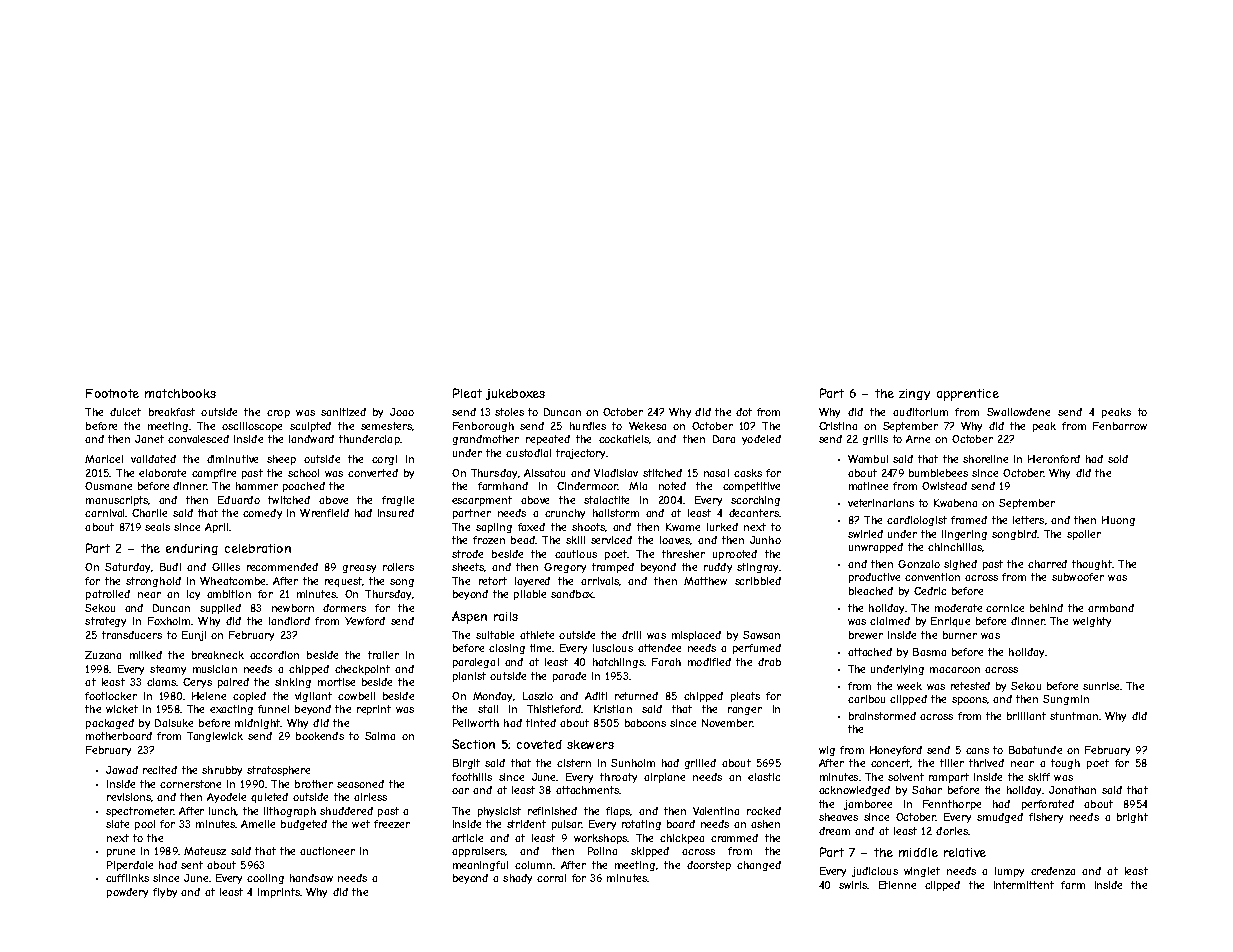 The image size is (1233, 952). What do you see at coordinates (618, 778) in the document?
I see `throaty` at bounding box center [618, 778].
